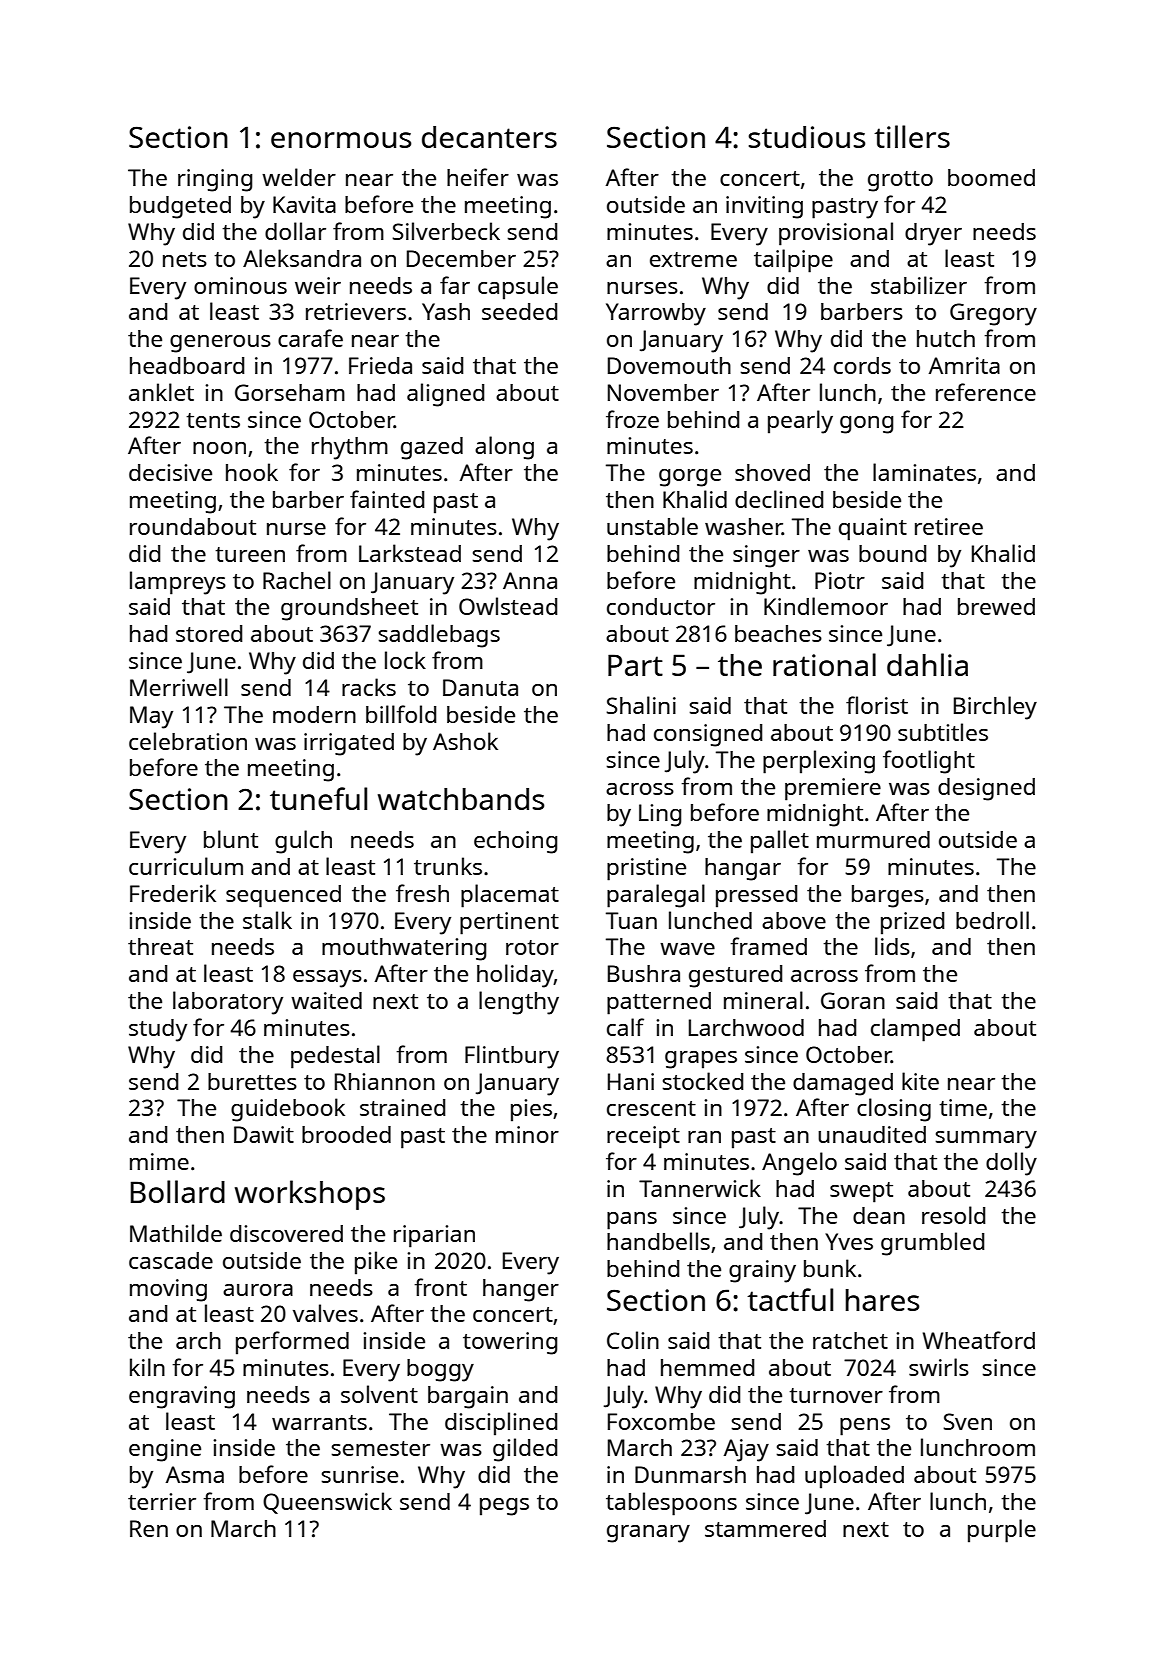  Describe the element at coordinates (258, 1290) in the screenshot. I see `aurora` at that location.
